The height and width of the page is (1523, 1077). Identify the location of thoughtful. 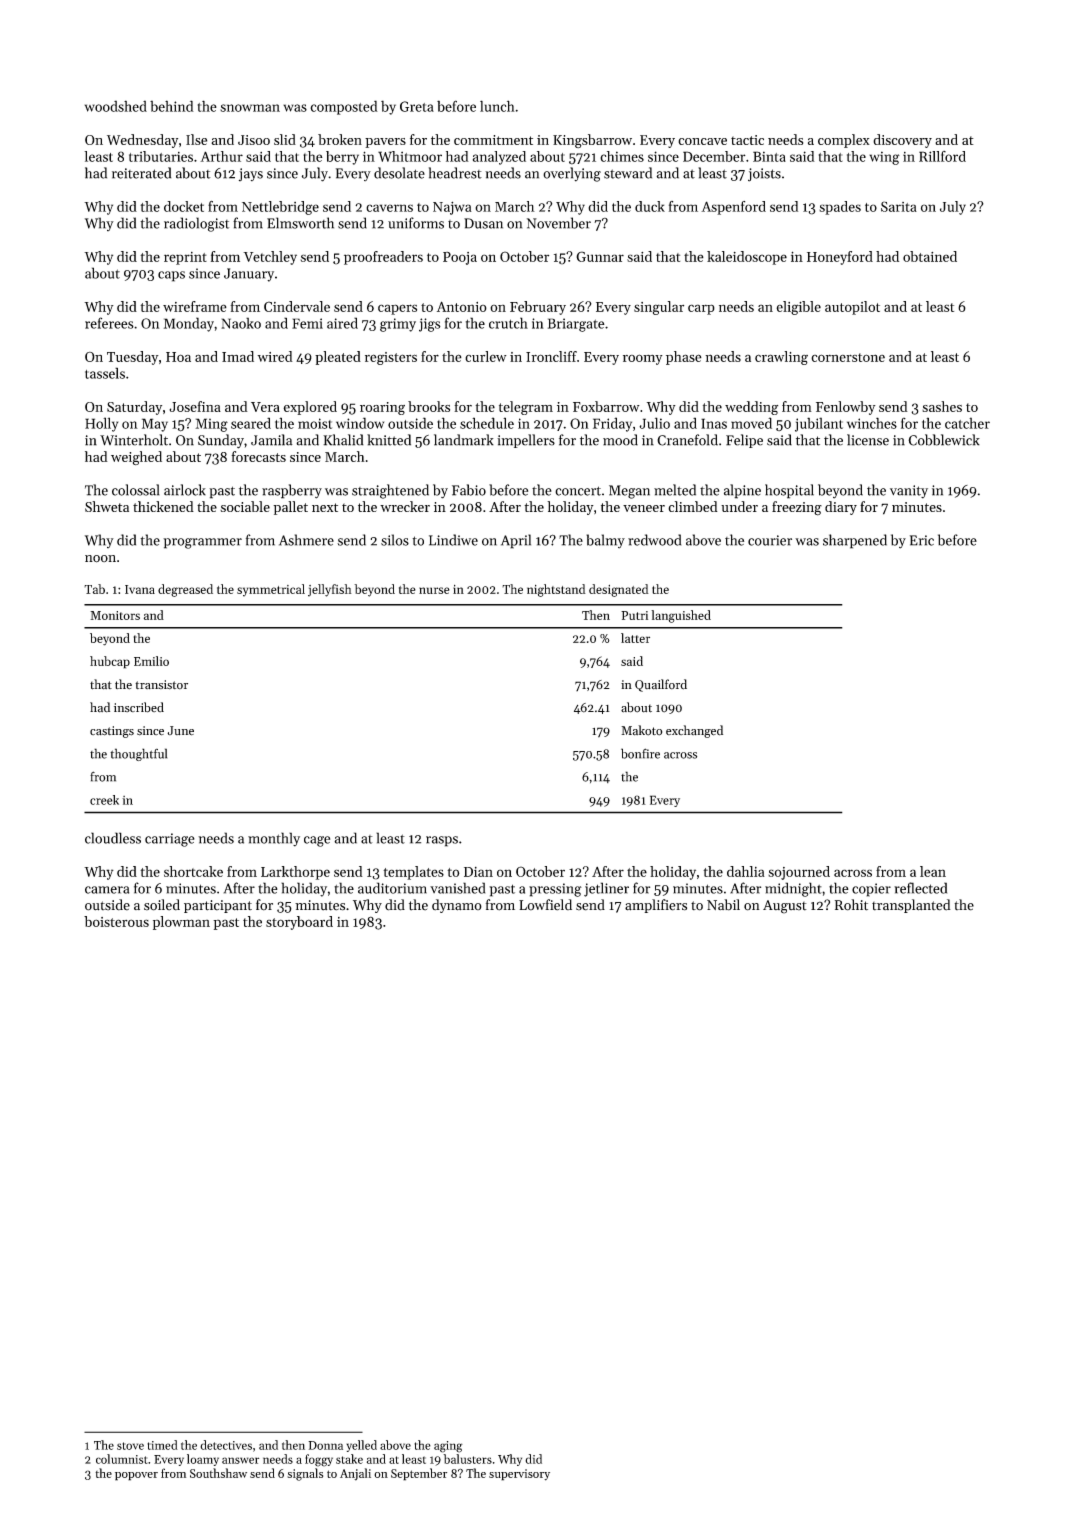
(138, 754).
